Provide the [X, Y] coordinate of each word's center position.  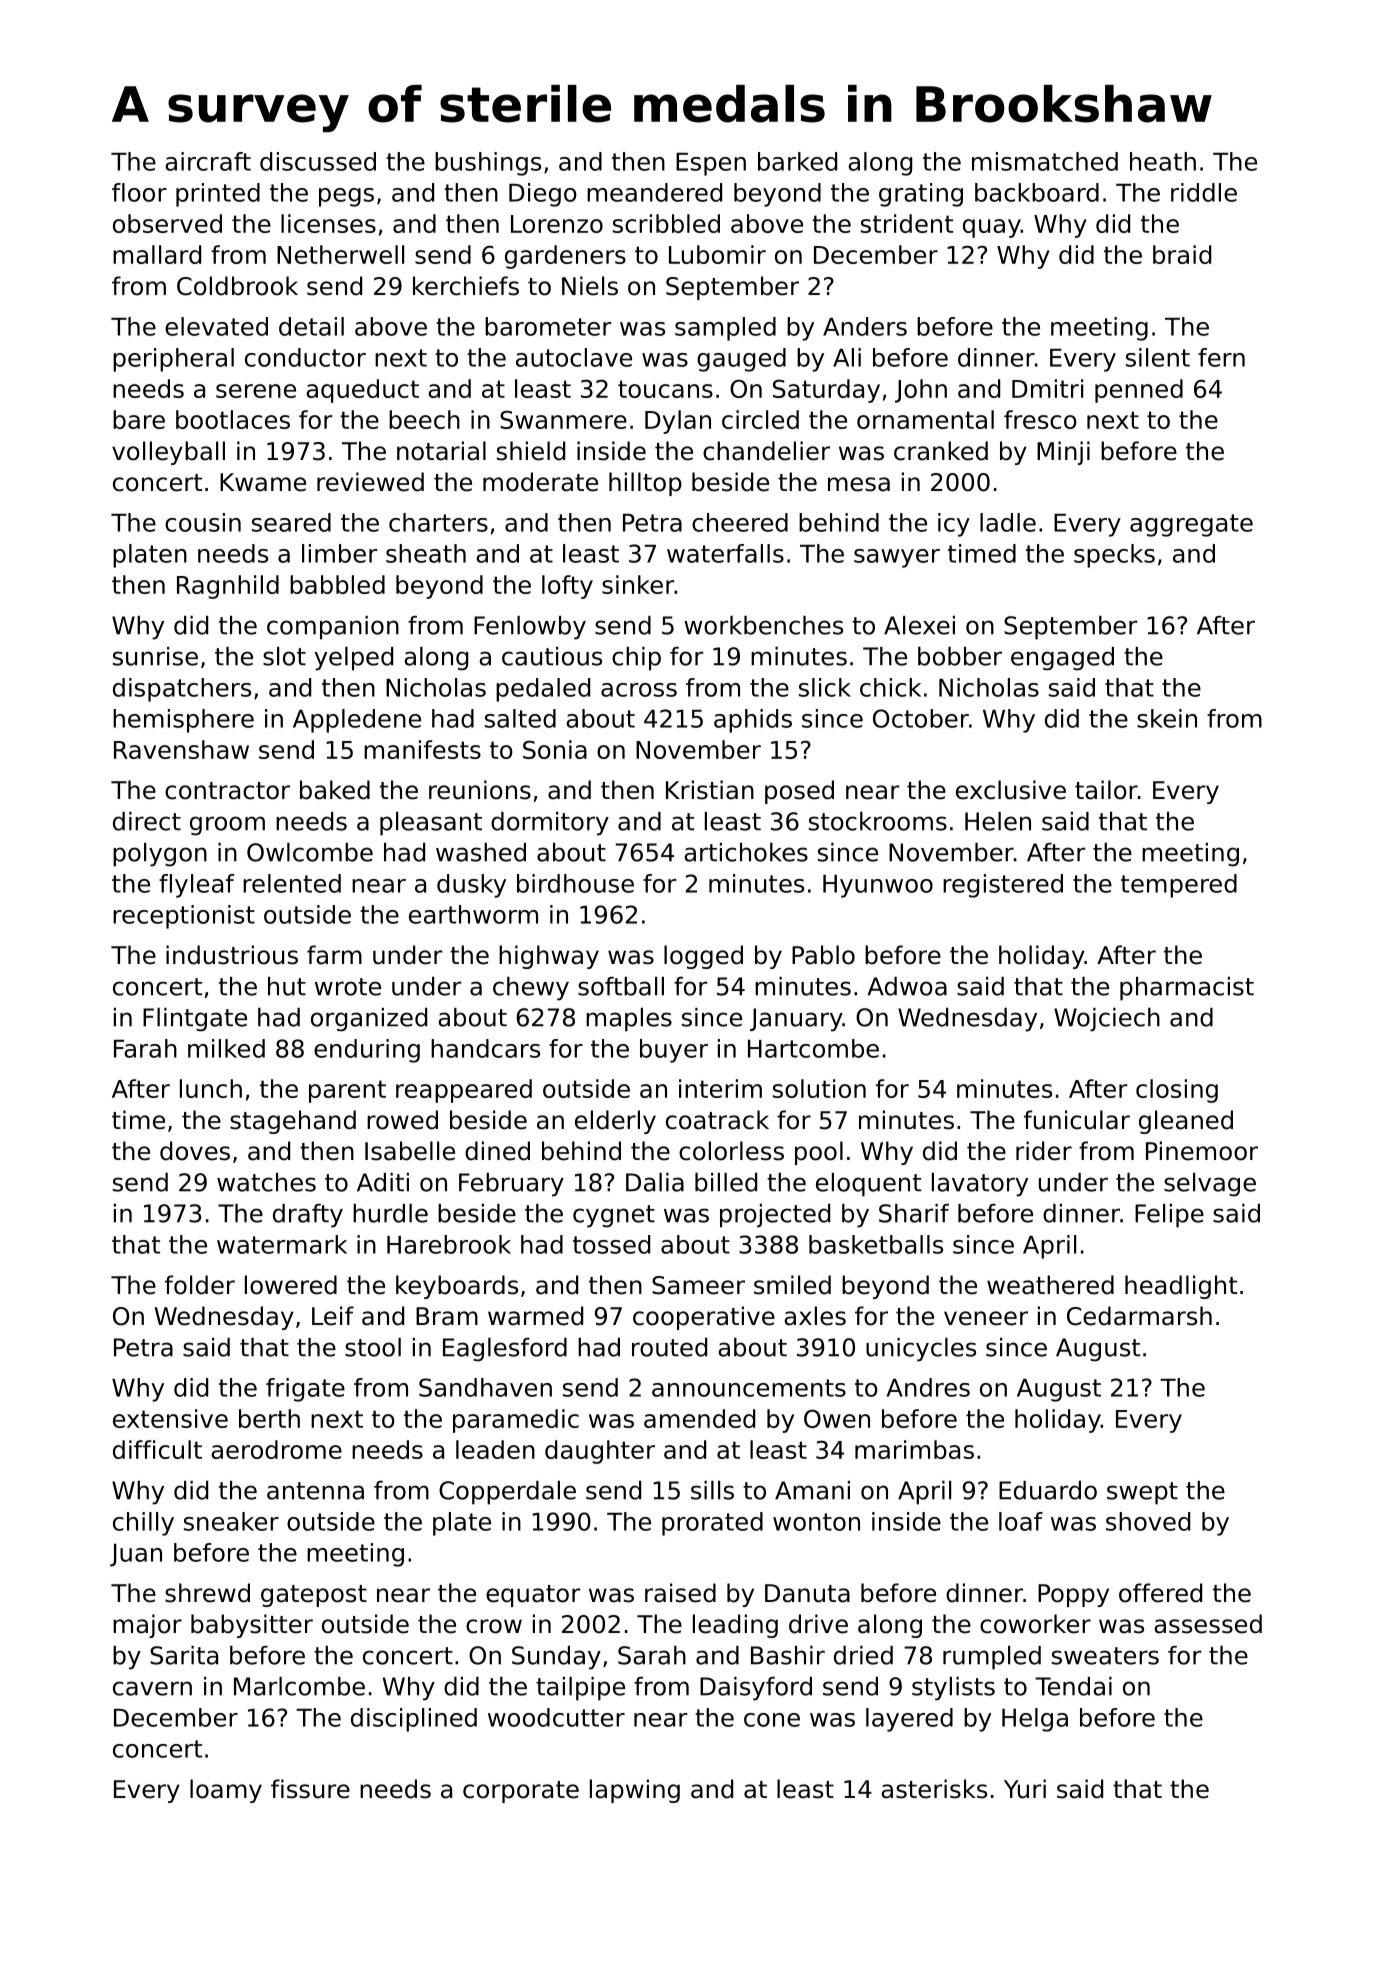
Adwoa [907, 986]
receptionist [184, 917]
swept [1142, 1493]
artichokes [746, 852]
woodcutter [556, 1717]
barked [797, 161]
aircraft [208, 161]
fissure [310, 1789]
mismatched [1045, 161]
